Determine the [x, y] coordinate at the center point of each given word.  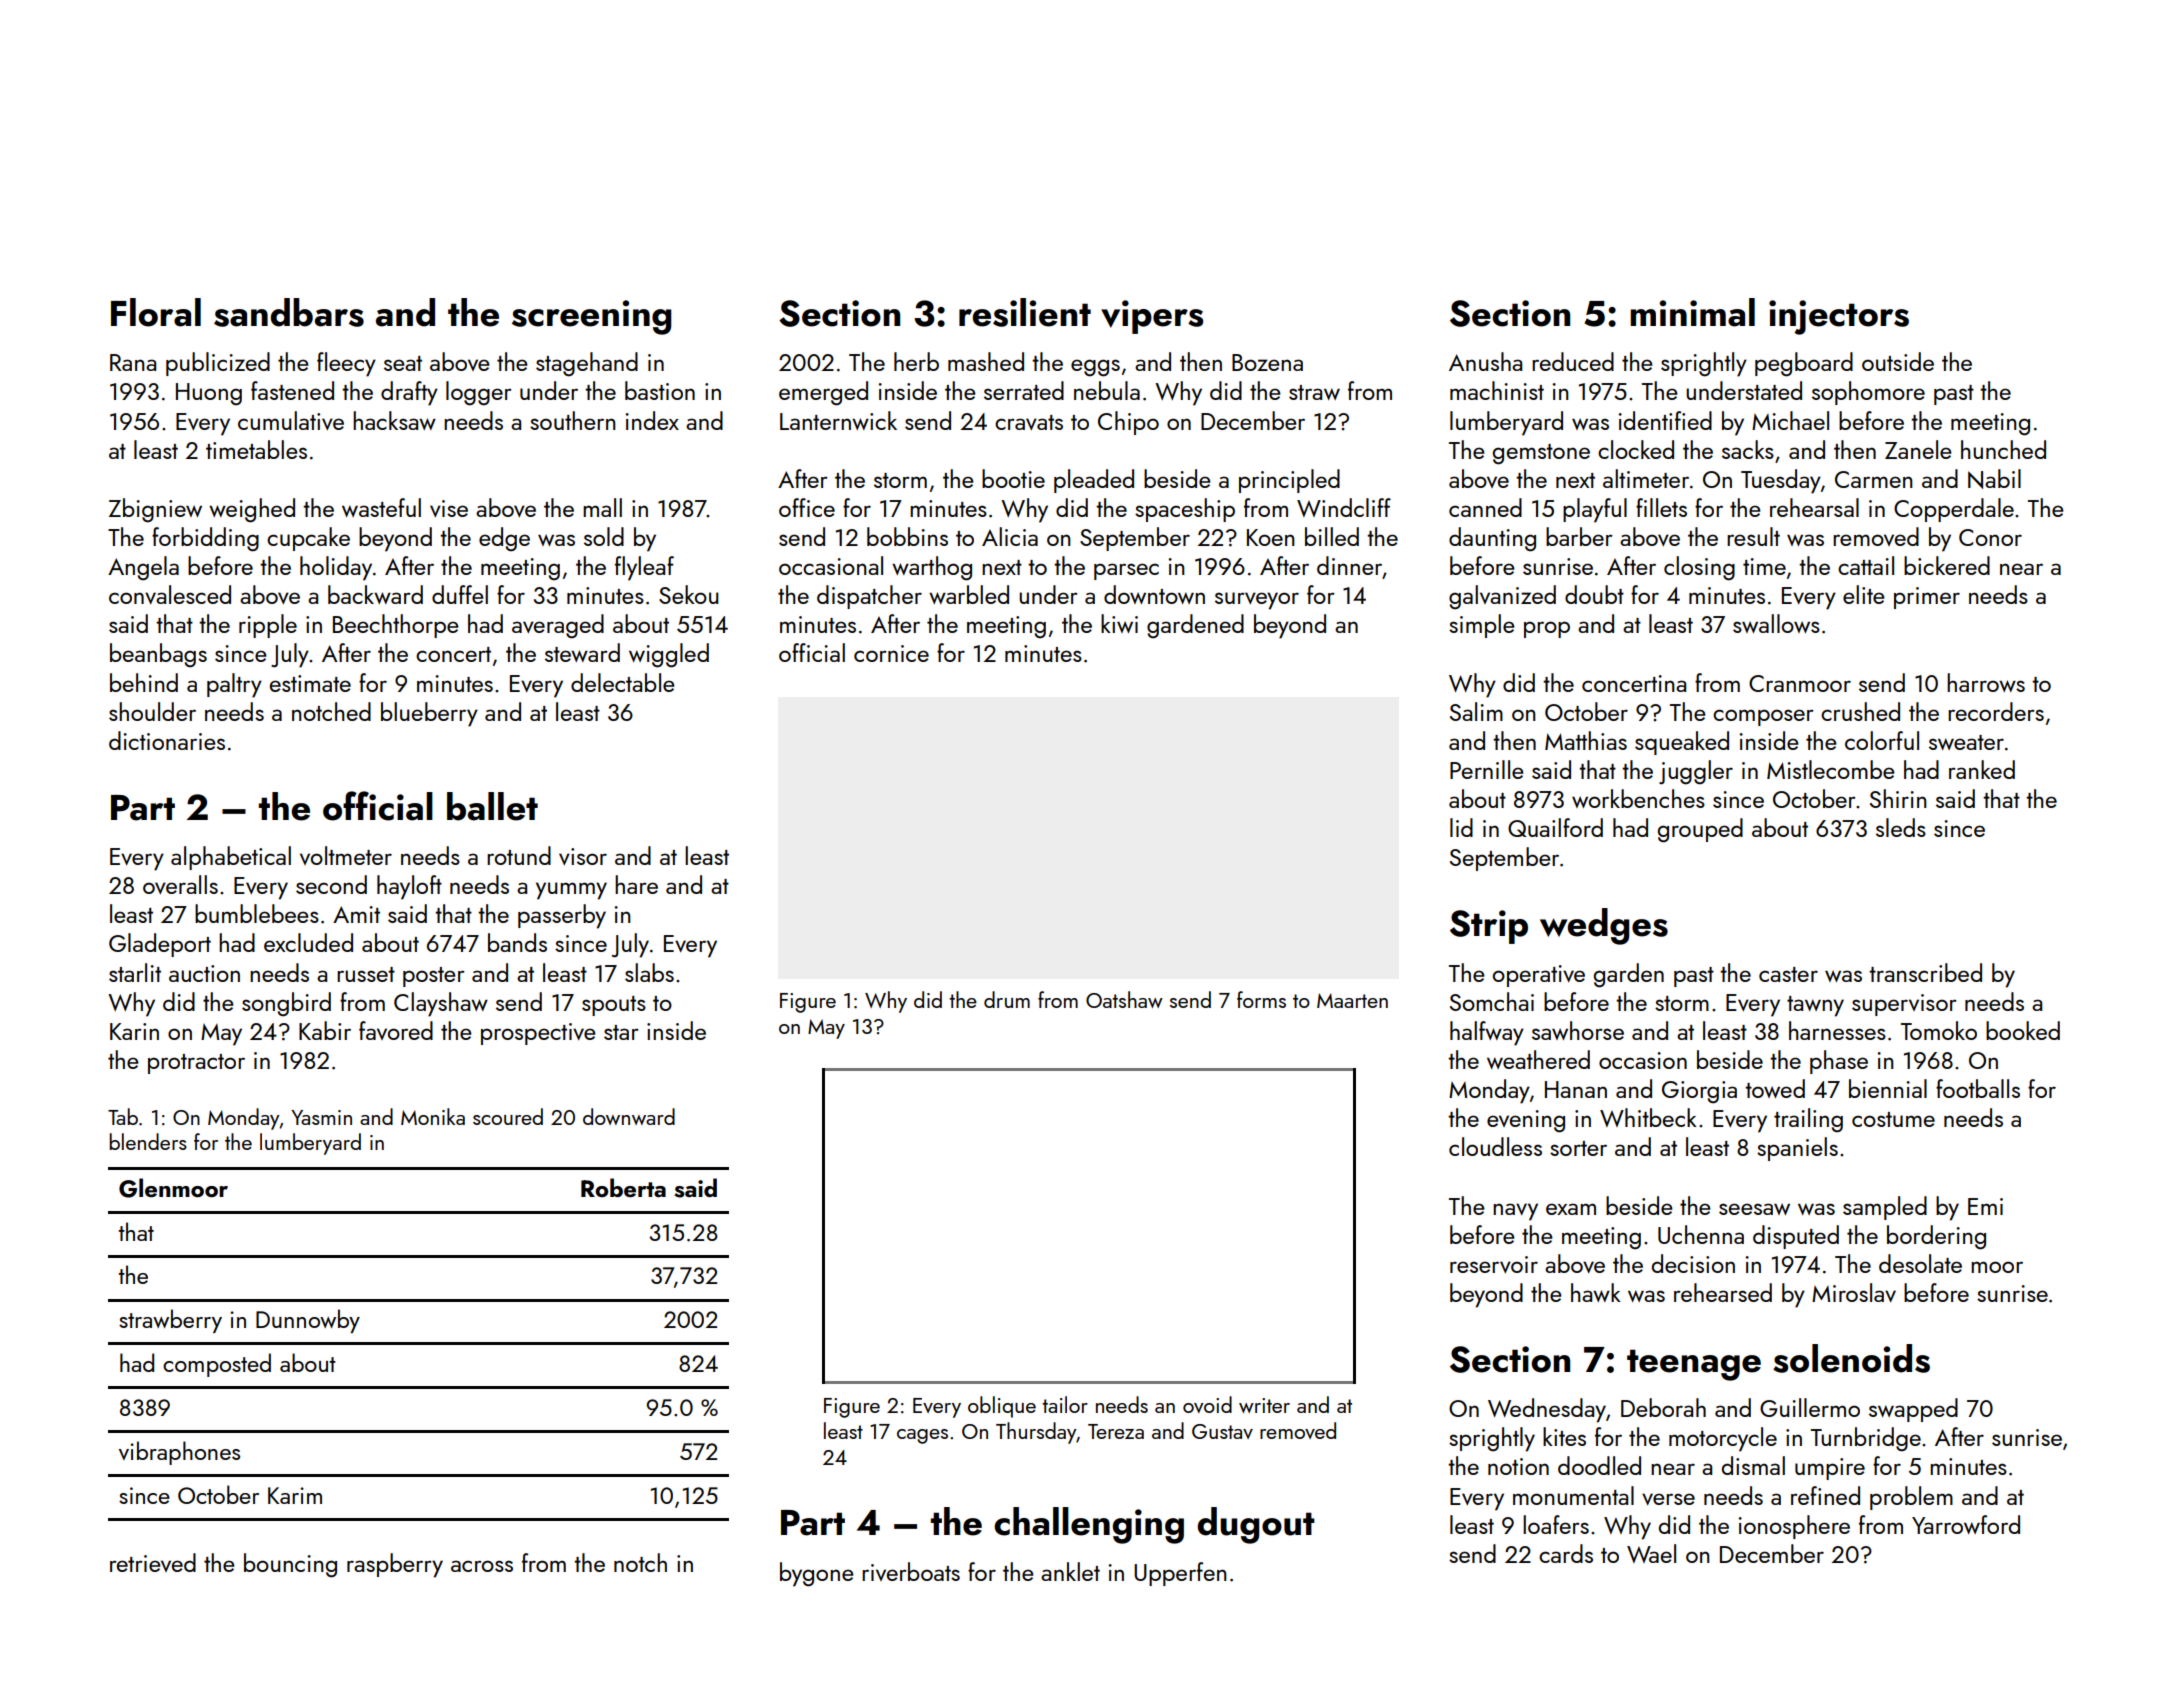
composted [217, 1365]
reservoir [1494, 1264]
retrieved [153, 1562]
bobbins [907, 536]
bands [517, 942]
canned [1485, 507]
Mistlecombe [1831, 769]
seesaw [1754, 1209]
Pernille [1487, 769]
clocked [1636, 449]
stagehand [587, 364]
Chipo [1128, 423]
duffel [460, 594]
